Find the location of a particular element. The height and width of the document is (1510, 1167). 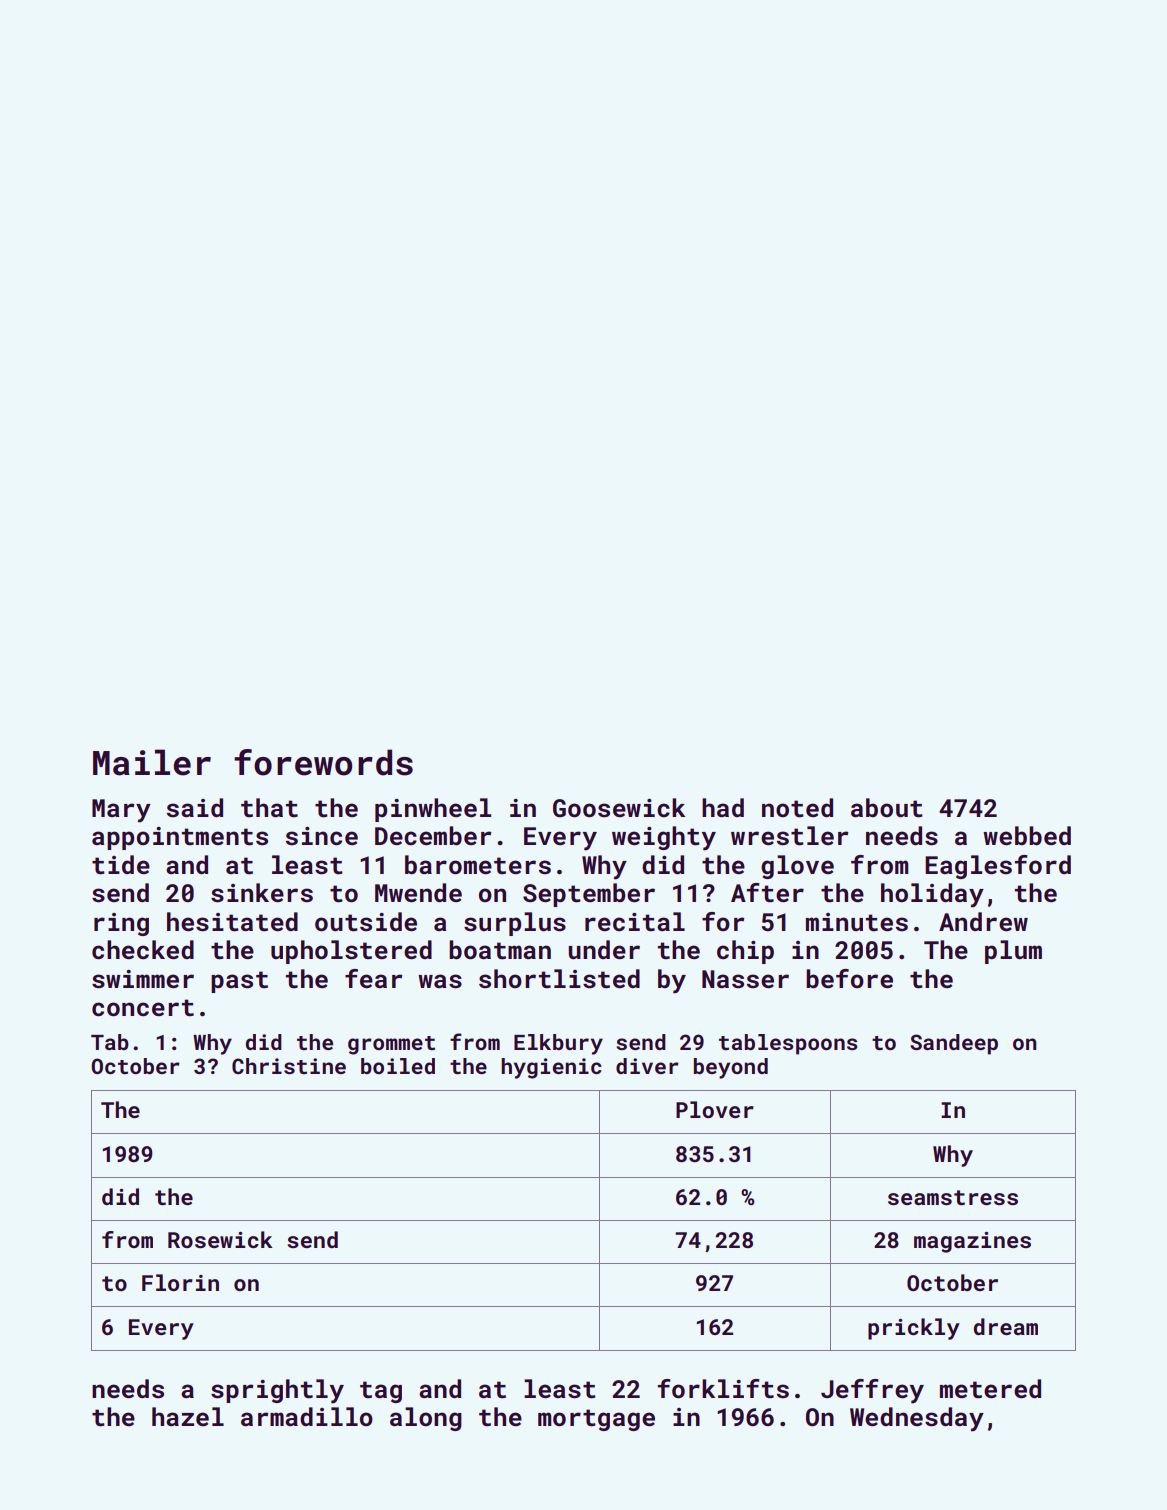

Mailer is located at coordinates (152, 762).
